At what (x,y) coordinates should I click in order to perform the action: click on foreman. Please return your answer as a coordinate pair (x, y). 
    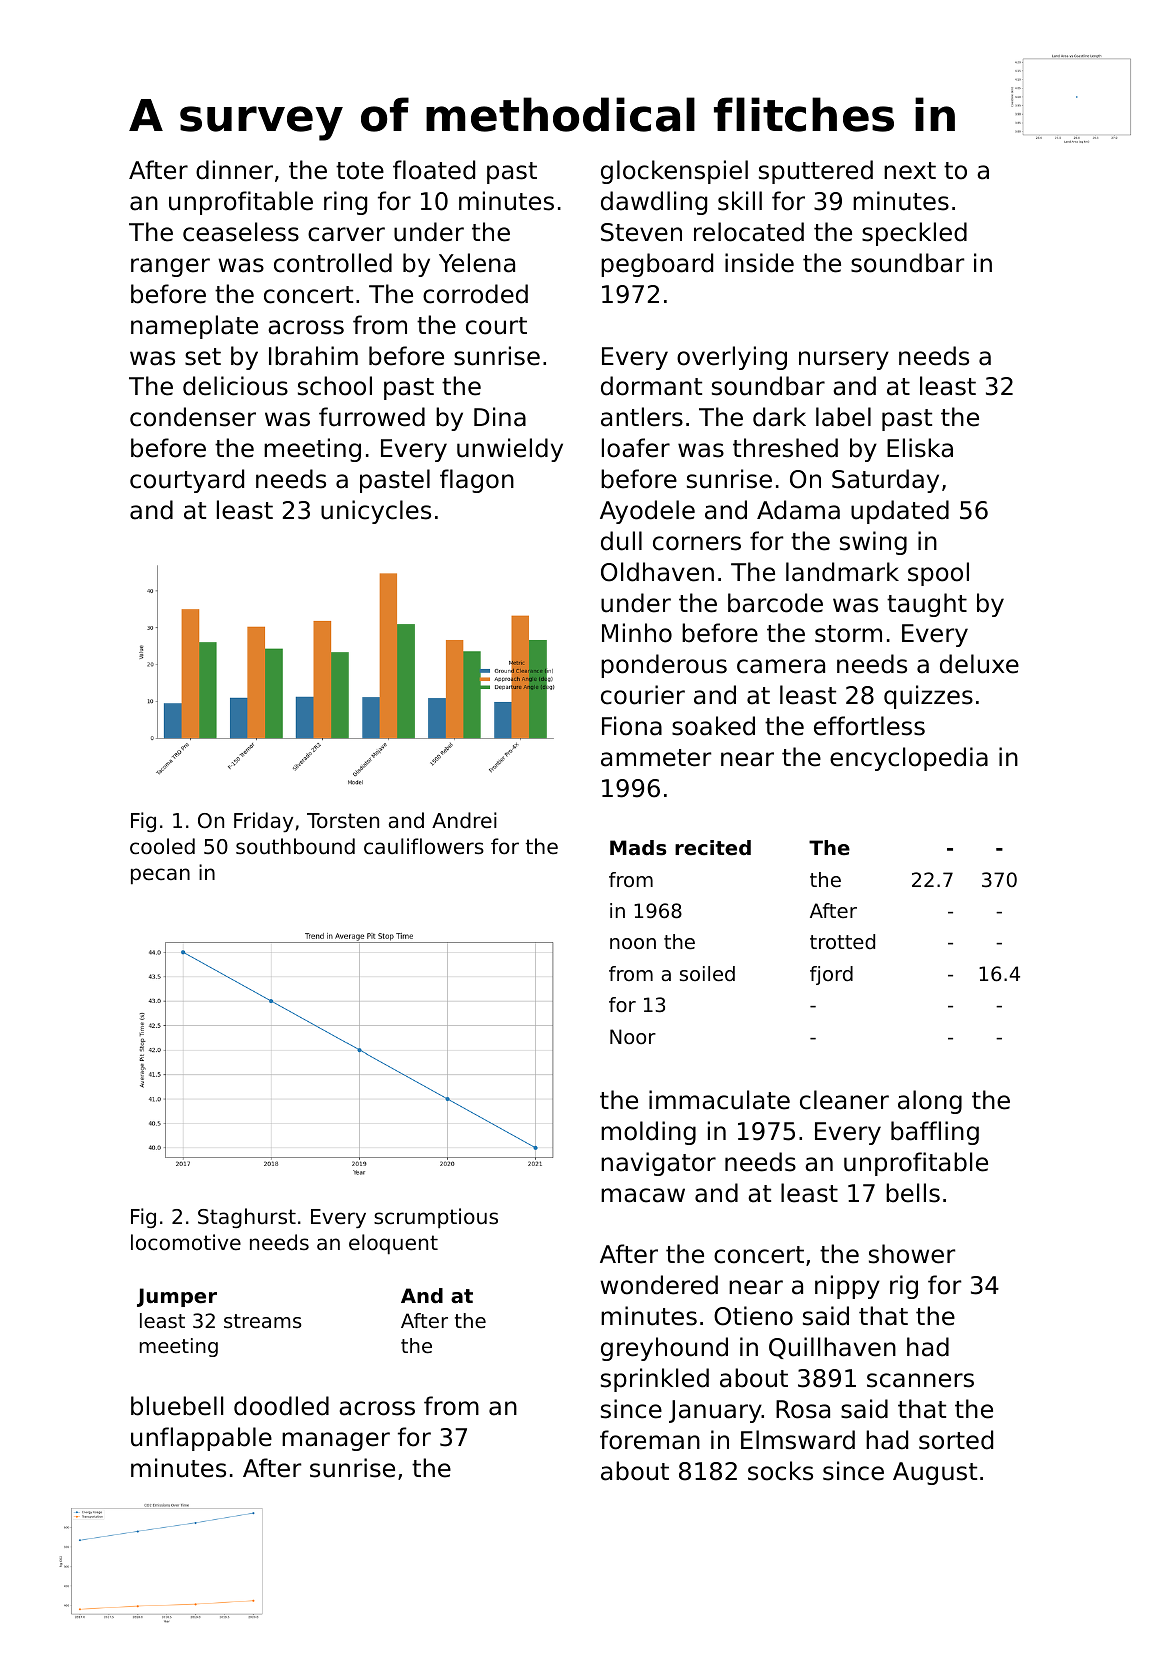
    Looking at the image, I should click on (650, 1440).
